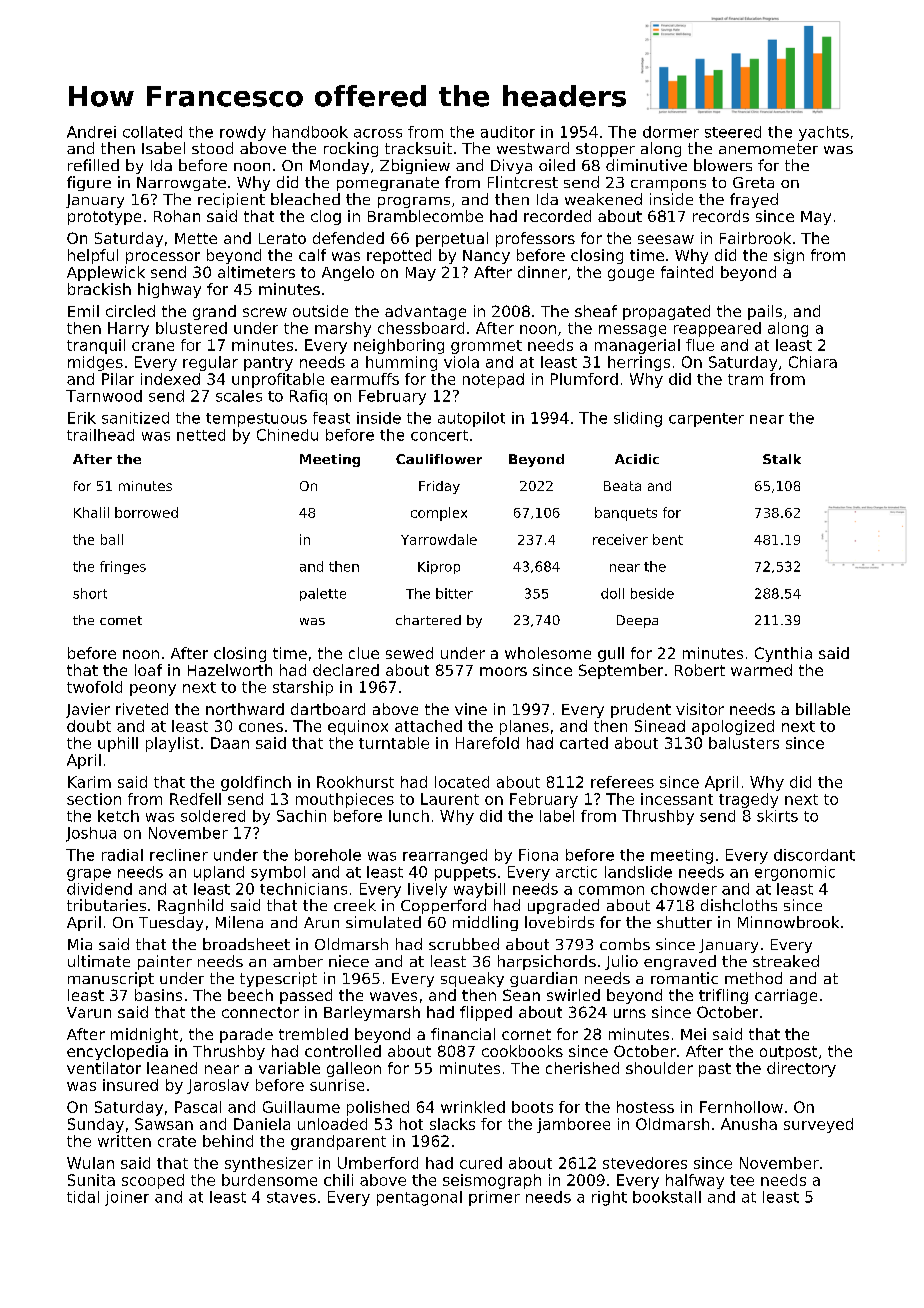 The width and height of the screenshot is (924, 1308). I want to click on gouge, so click(631, 275).
